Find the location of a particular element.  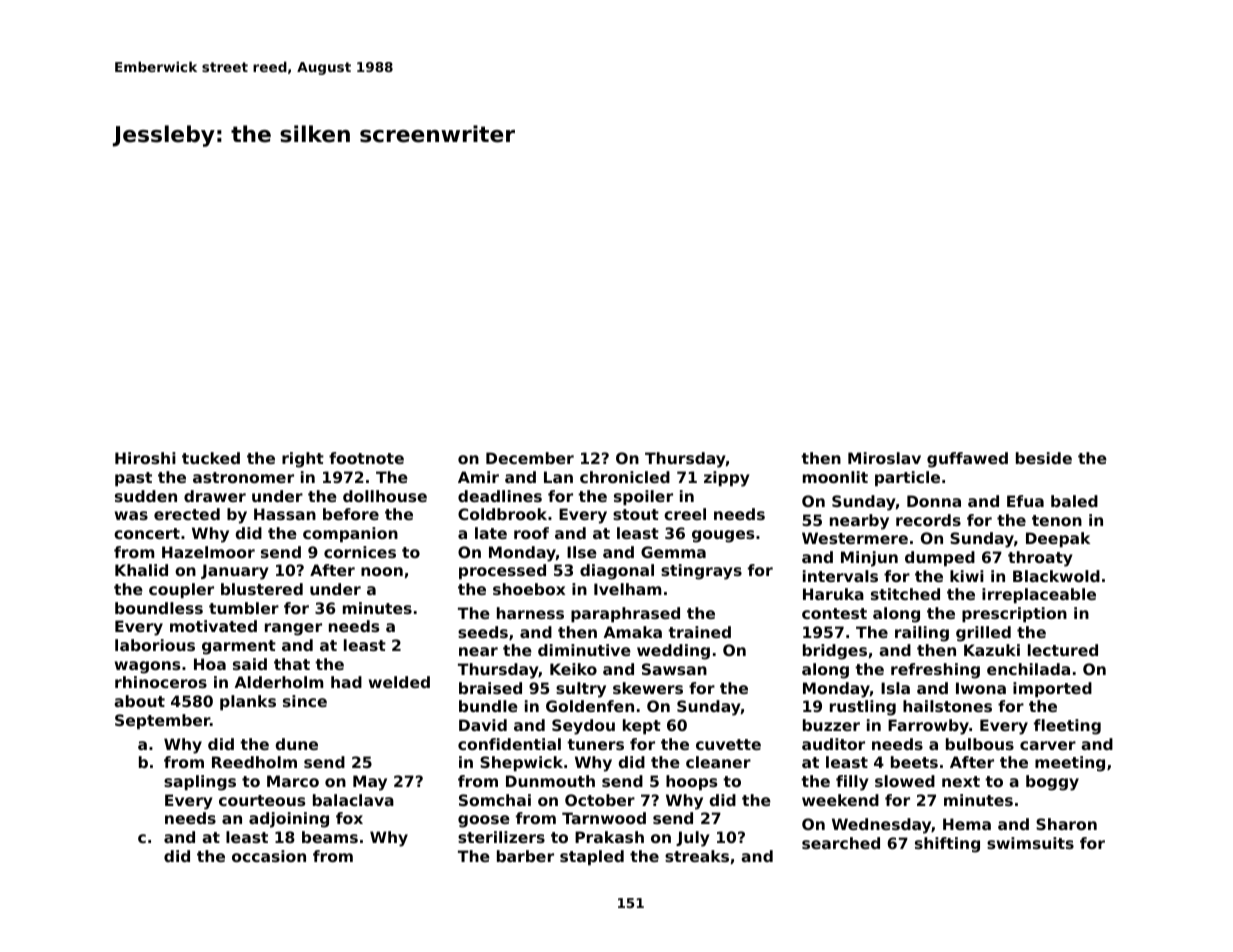

sudden is located at coordinates (146, 496).
